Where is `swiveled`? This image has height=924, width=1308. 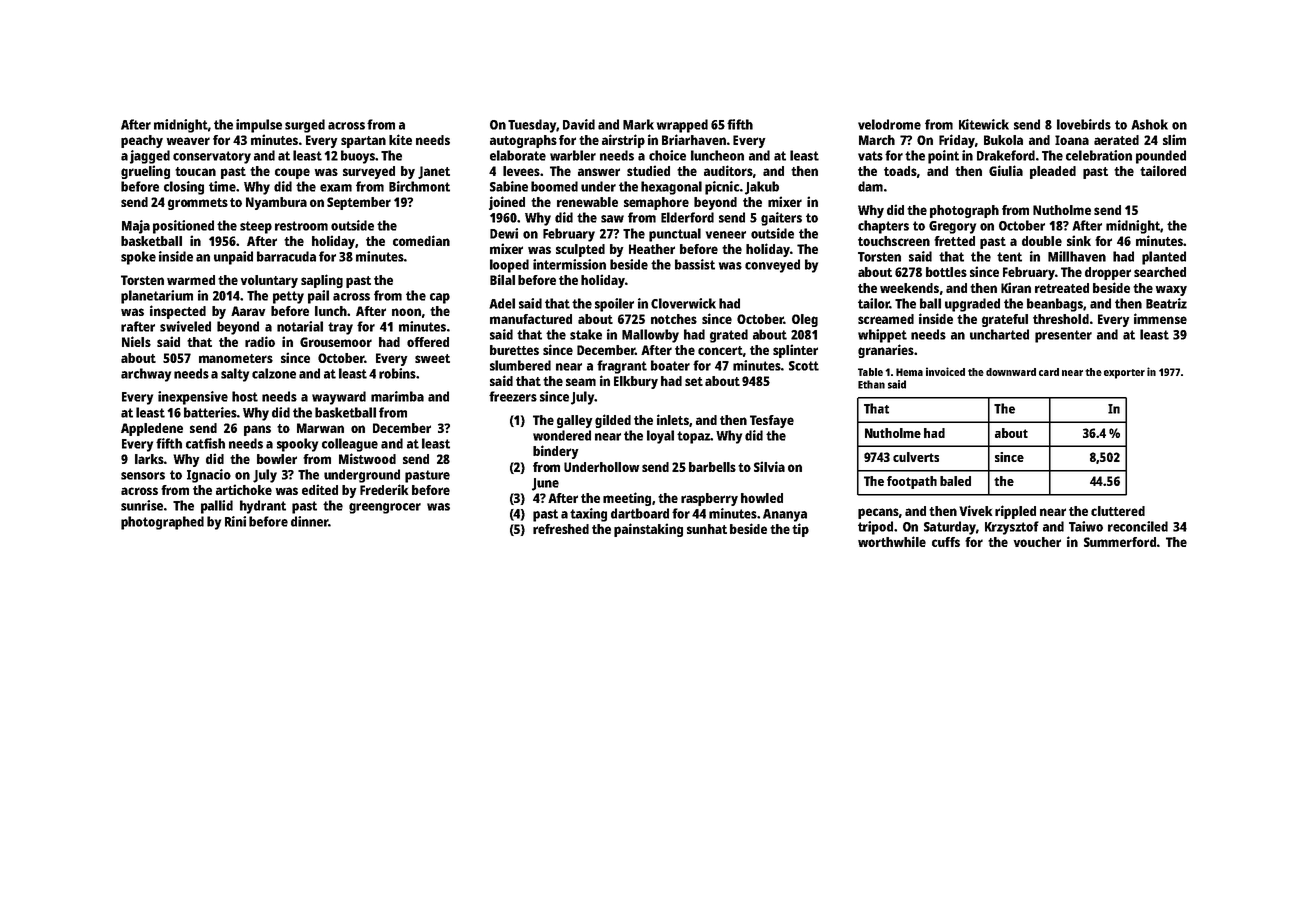 swiveled is located at coordinates (185, 326).
